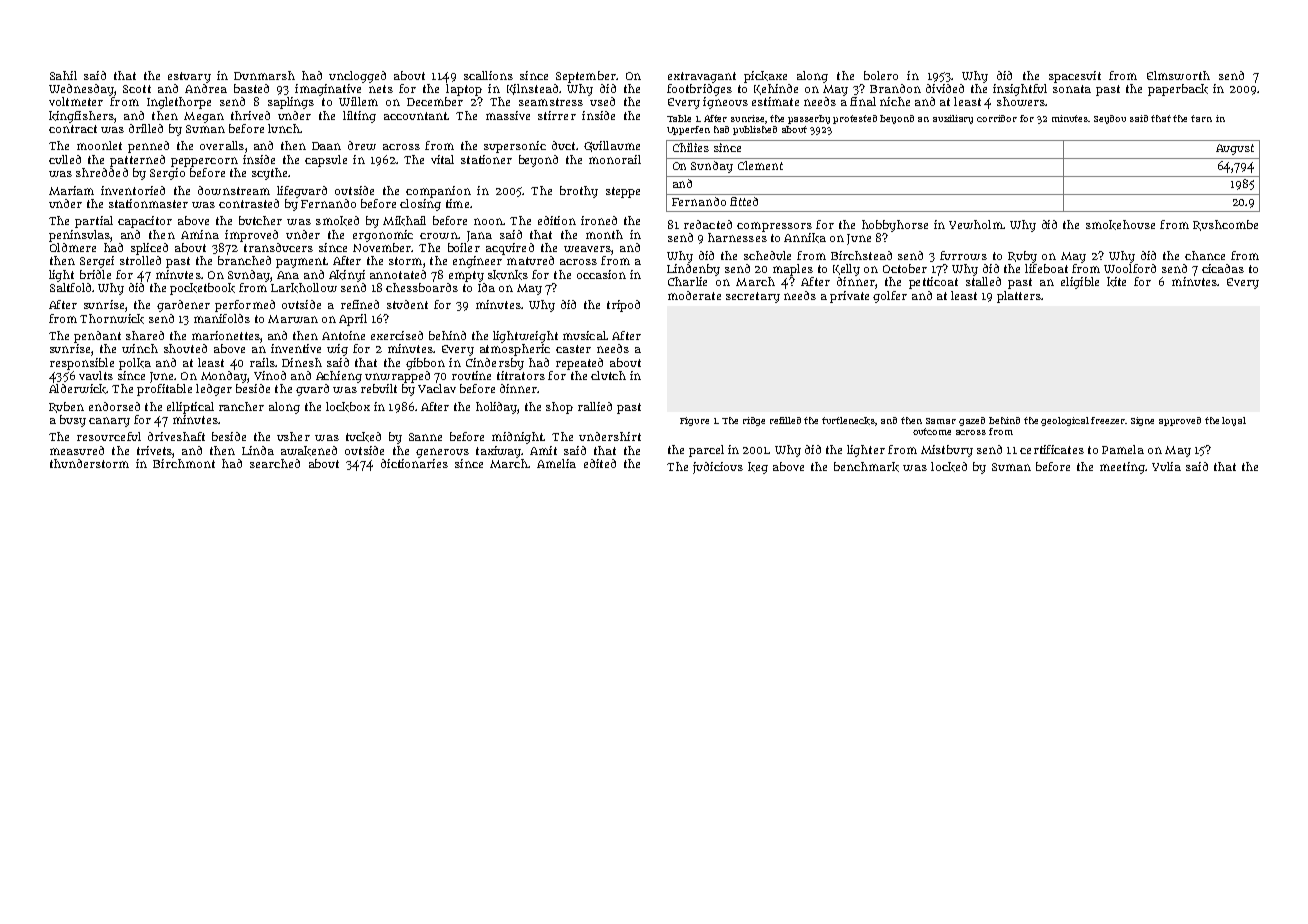 The width and height of the document is (1308, 924). What do you see at coordinates (557, 115) in the document?
I see `stirrer` at bounding box center [557, 115].
